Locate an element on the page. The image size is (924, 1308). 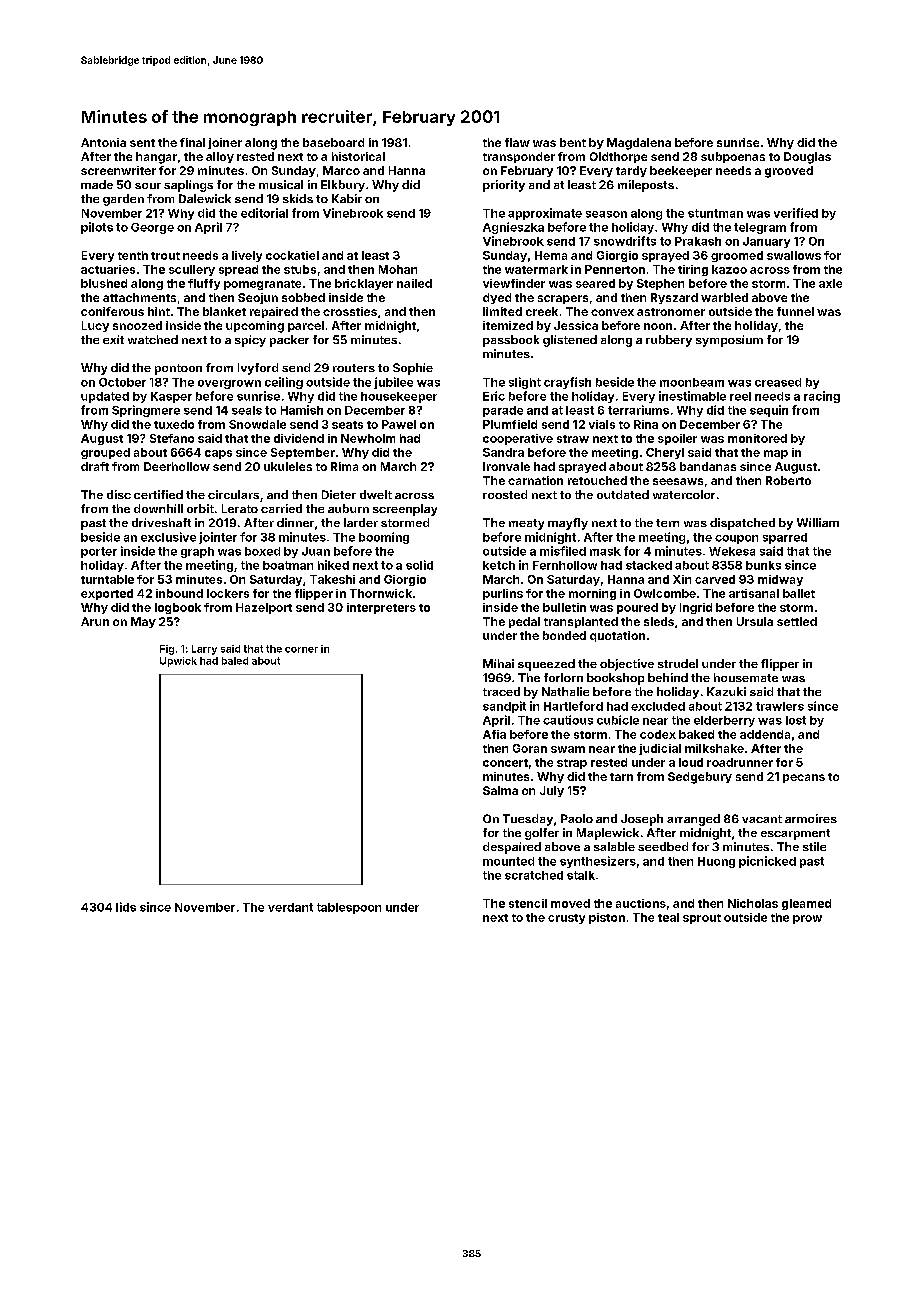
Hazelport is located at coordinates (264, 608).
